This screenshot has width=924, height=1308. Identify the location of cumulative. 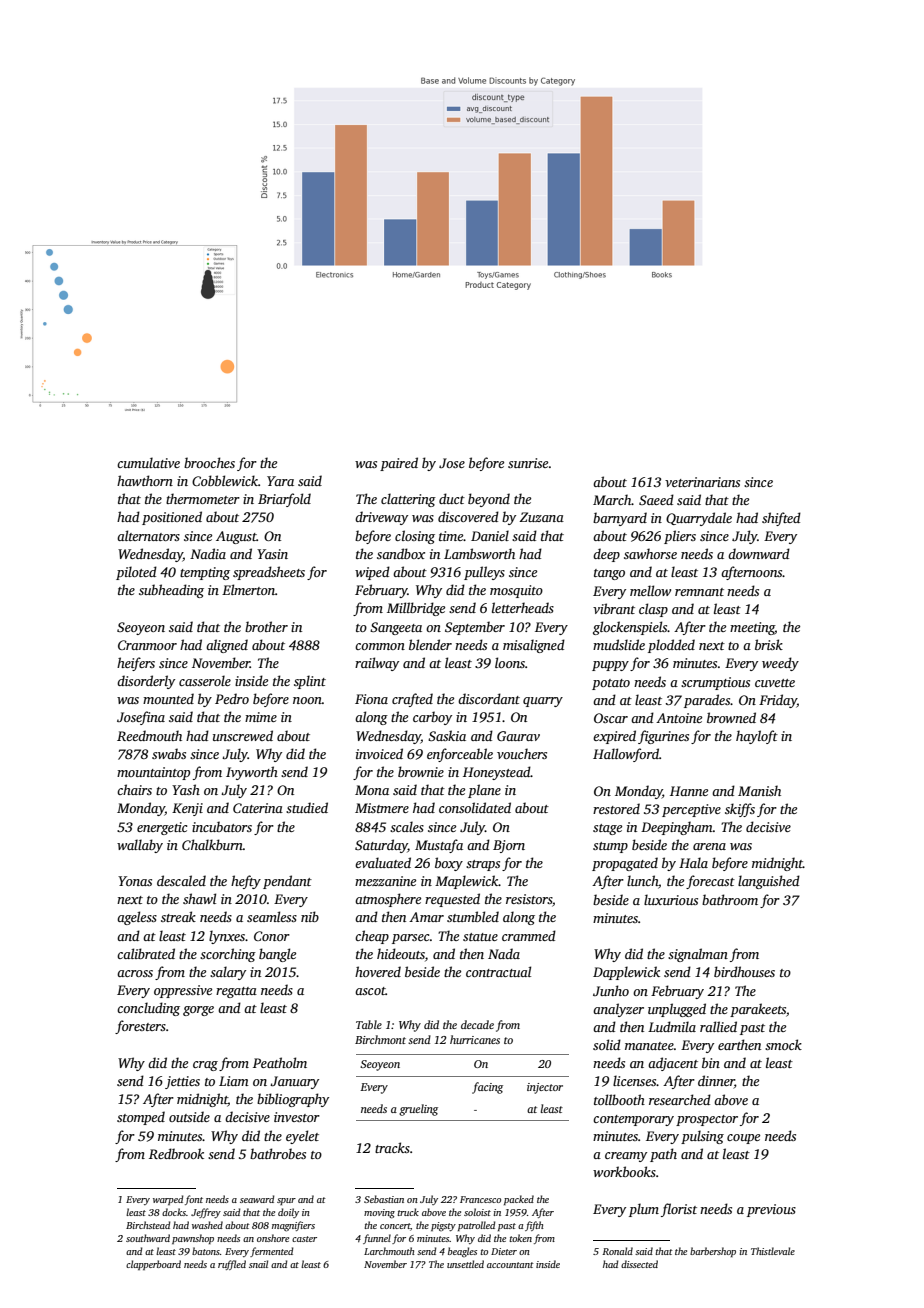
(148, 462).
